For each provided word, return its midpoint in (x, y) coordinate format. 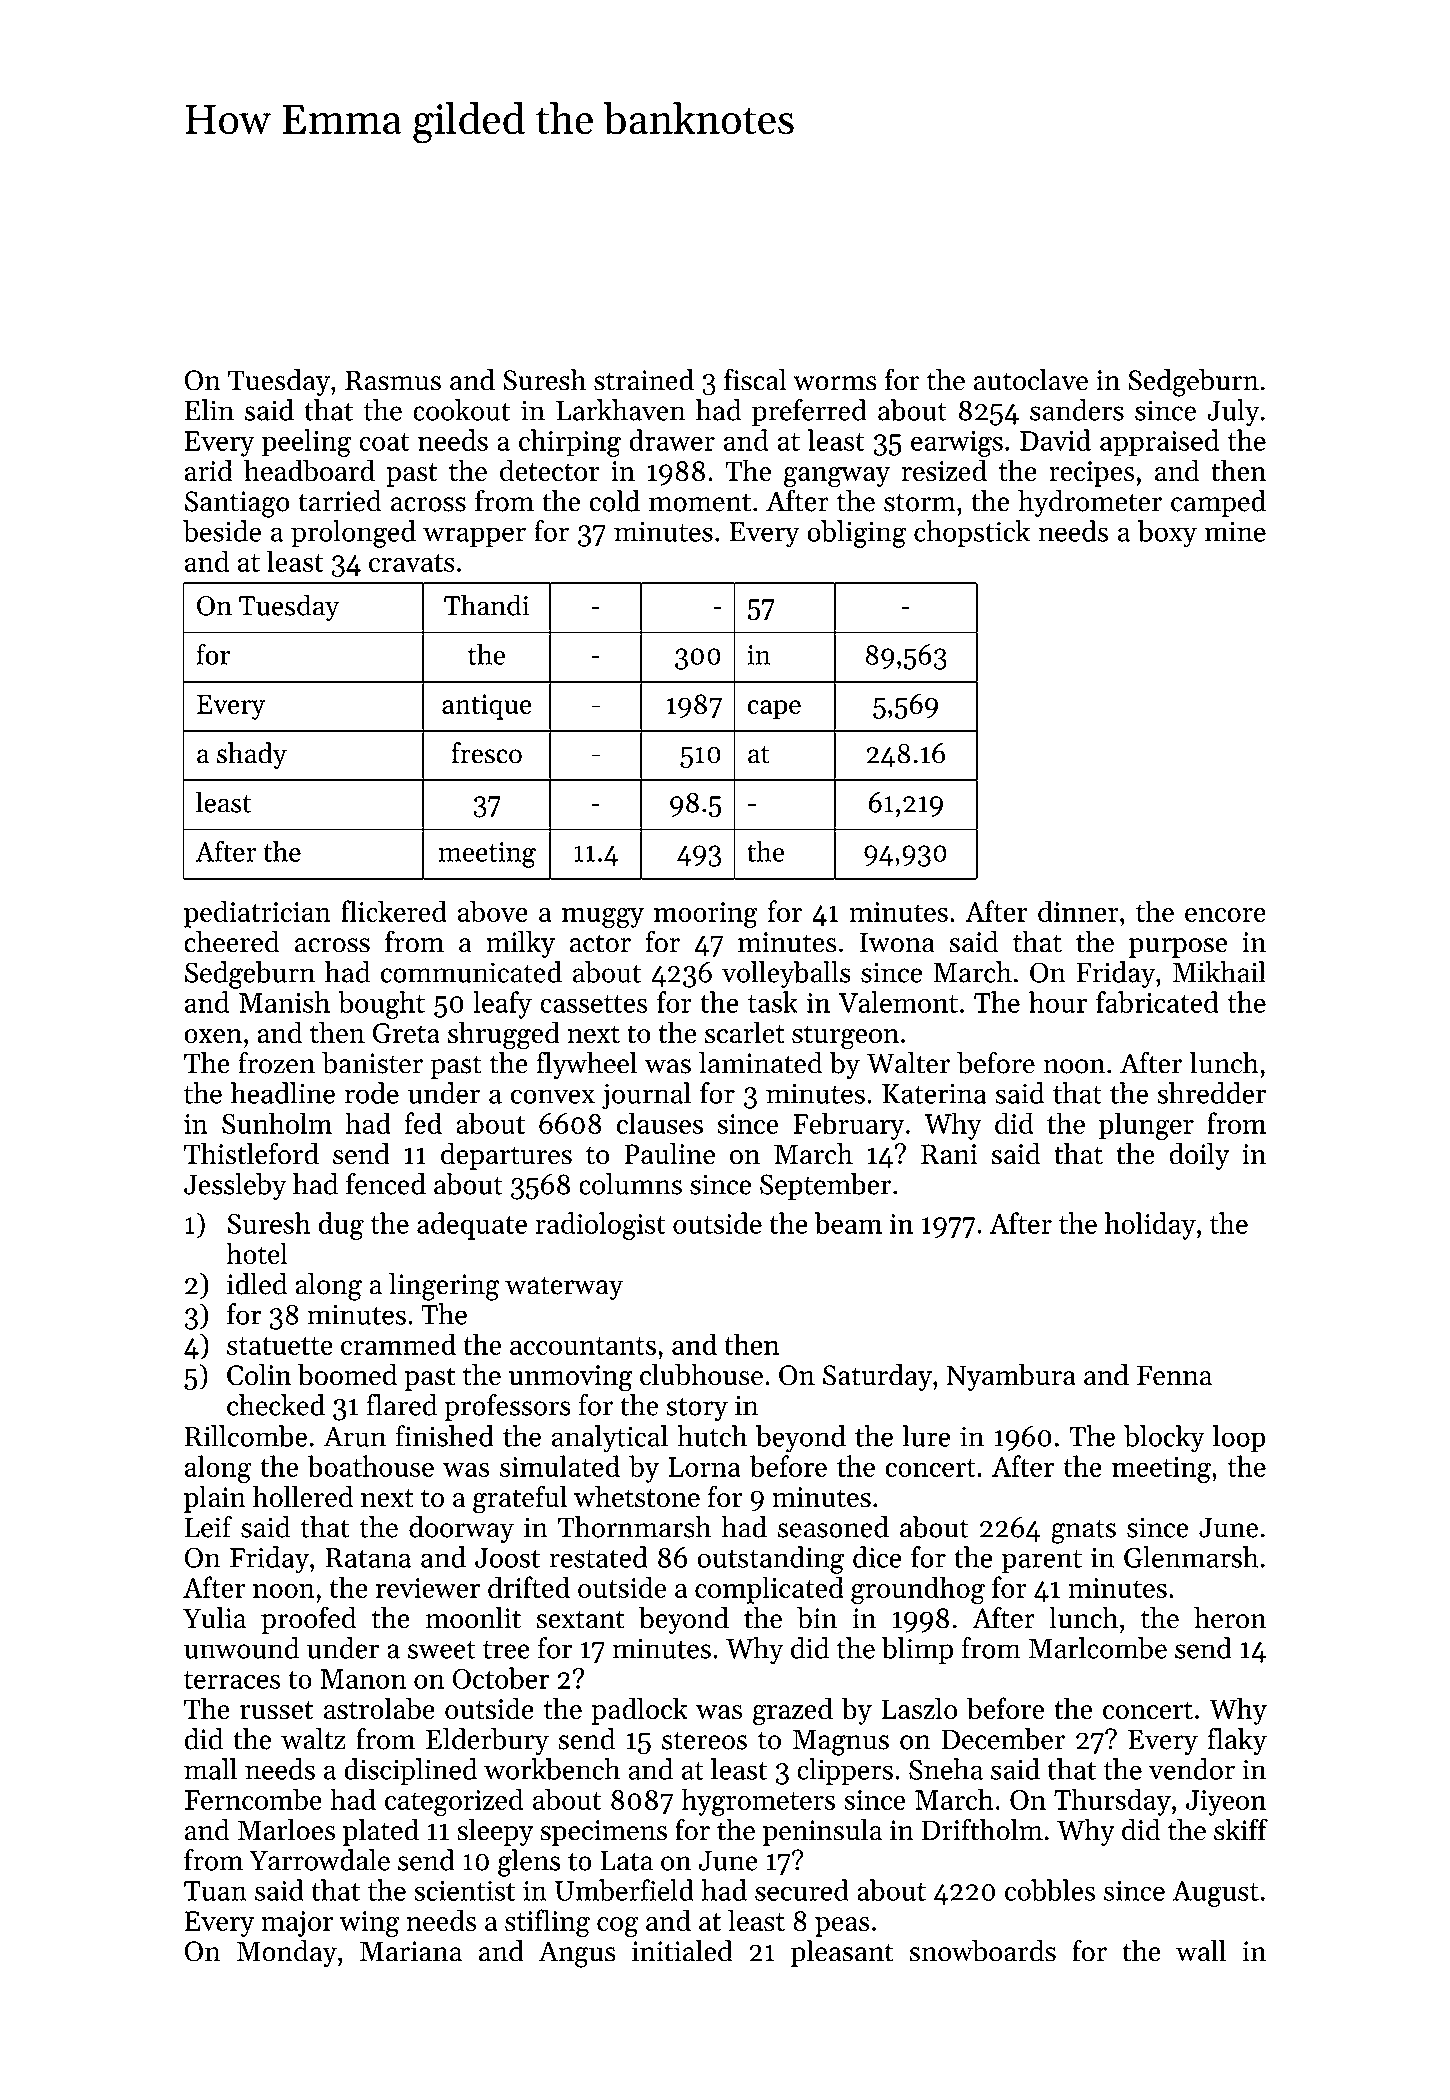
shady (252, 755)
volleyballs (786, 975)
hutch (712, 1436)
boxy (1167, 534)
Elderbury (487, 1741)
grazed (793, 1711)
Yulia (214, 1618)
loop (1239, 1438)
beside (222, 531)
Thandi (486, 605)
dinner (1078, 911)
